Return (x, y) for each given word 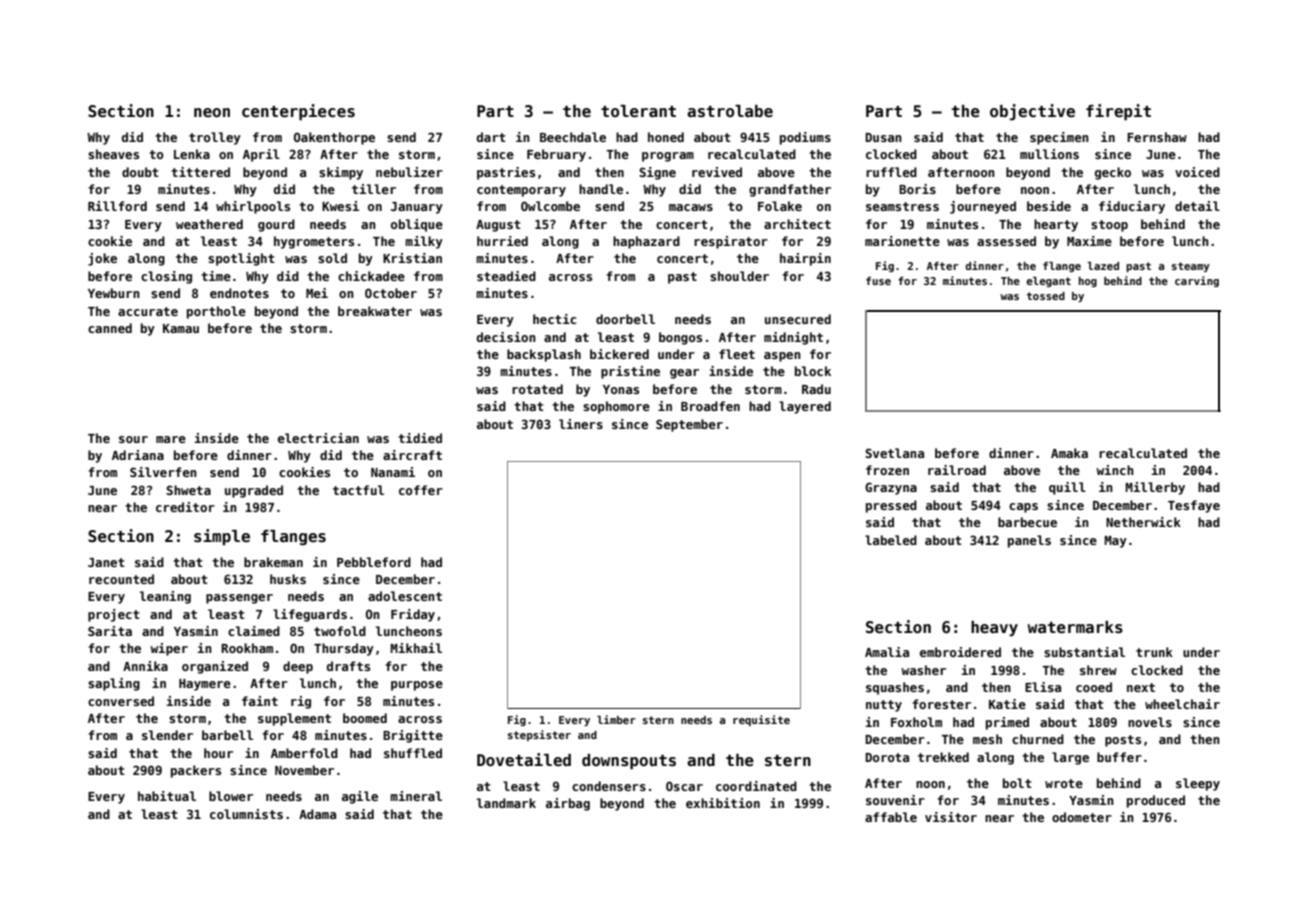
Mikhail (416, 648)
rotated (537, 389)
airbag (568, 804)
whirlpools (253, 207)
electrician (318, 438)
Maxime (1089, 241)
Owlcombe (550, 206)
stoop (1109, 226)
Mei (317, 293)
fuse (878, 281)
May (1115, 542)
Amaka (1069, 453)
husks (288, 579)
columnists (246, 814)
